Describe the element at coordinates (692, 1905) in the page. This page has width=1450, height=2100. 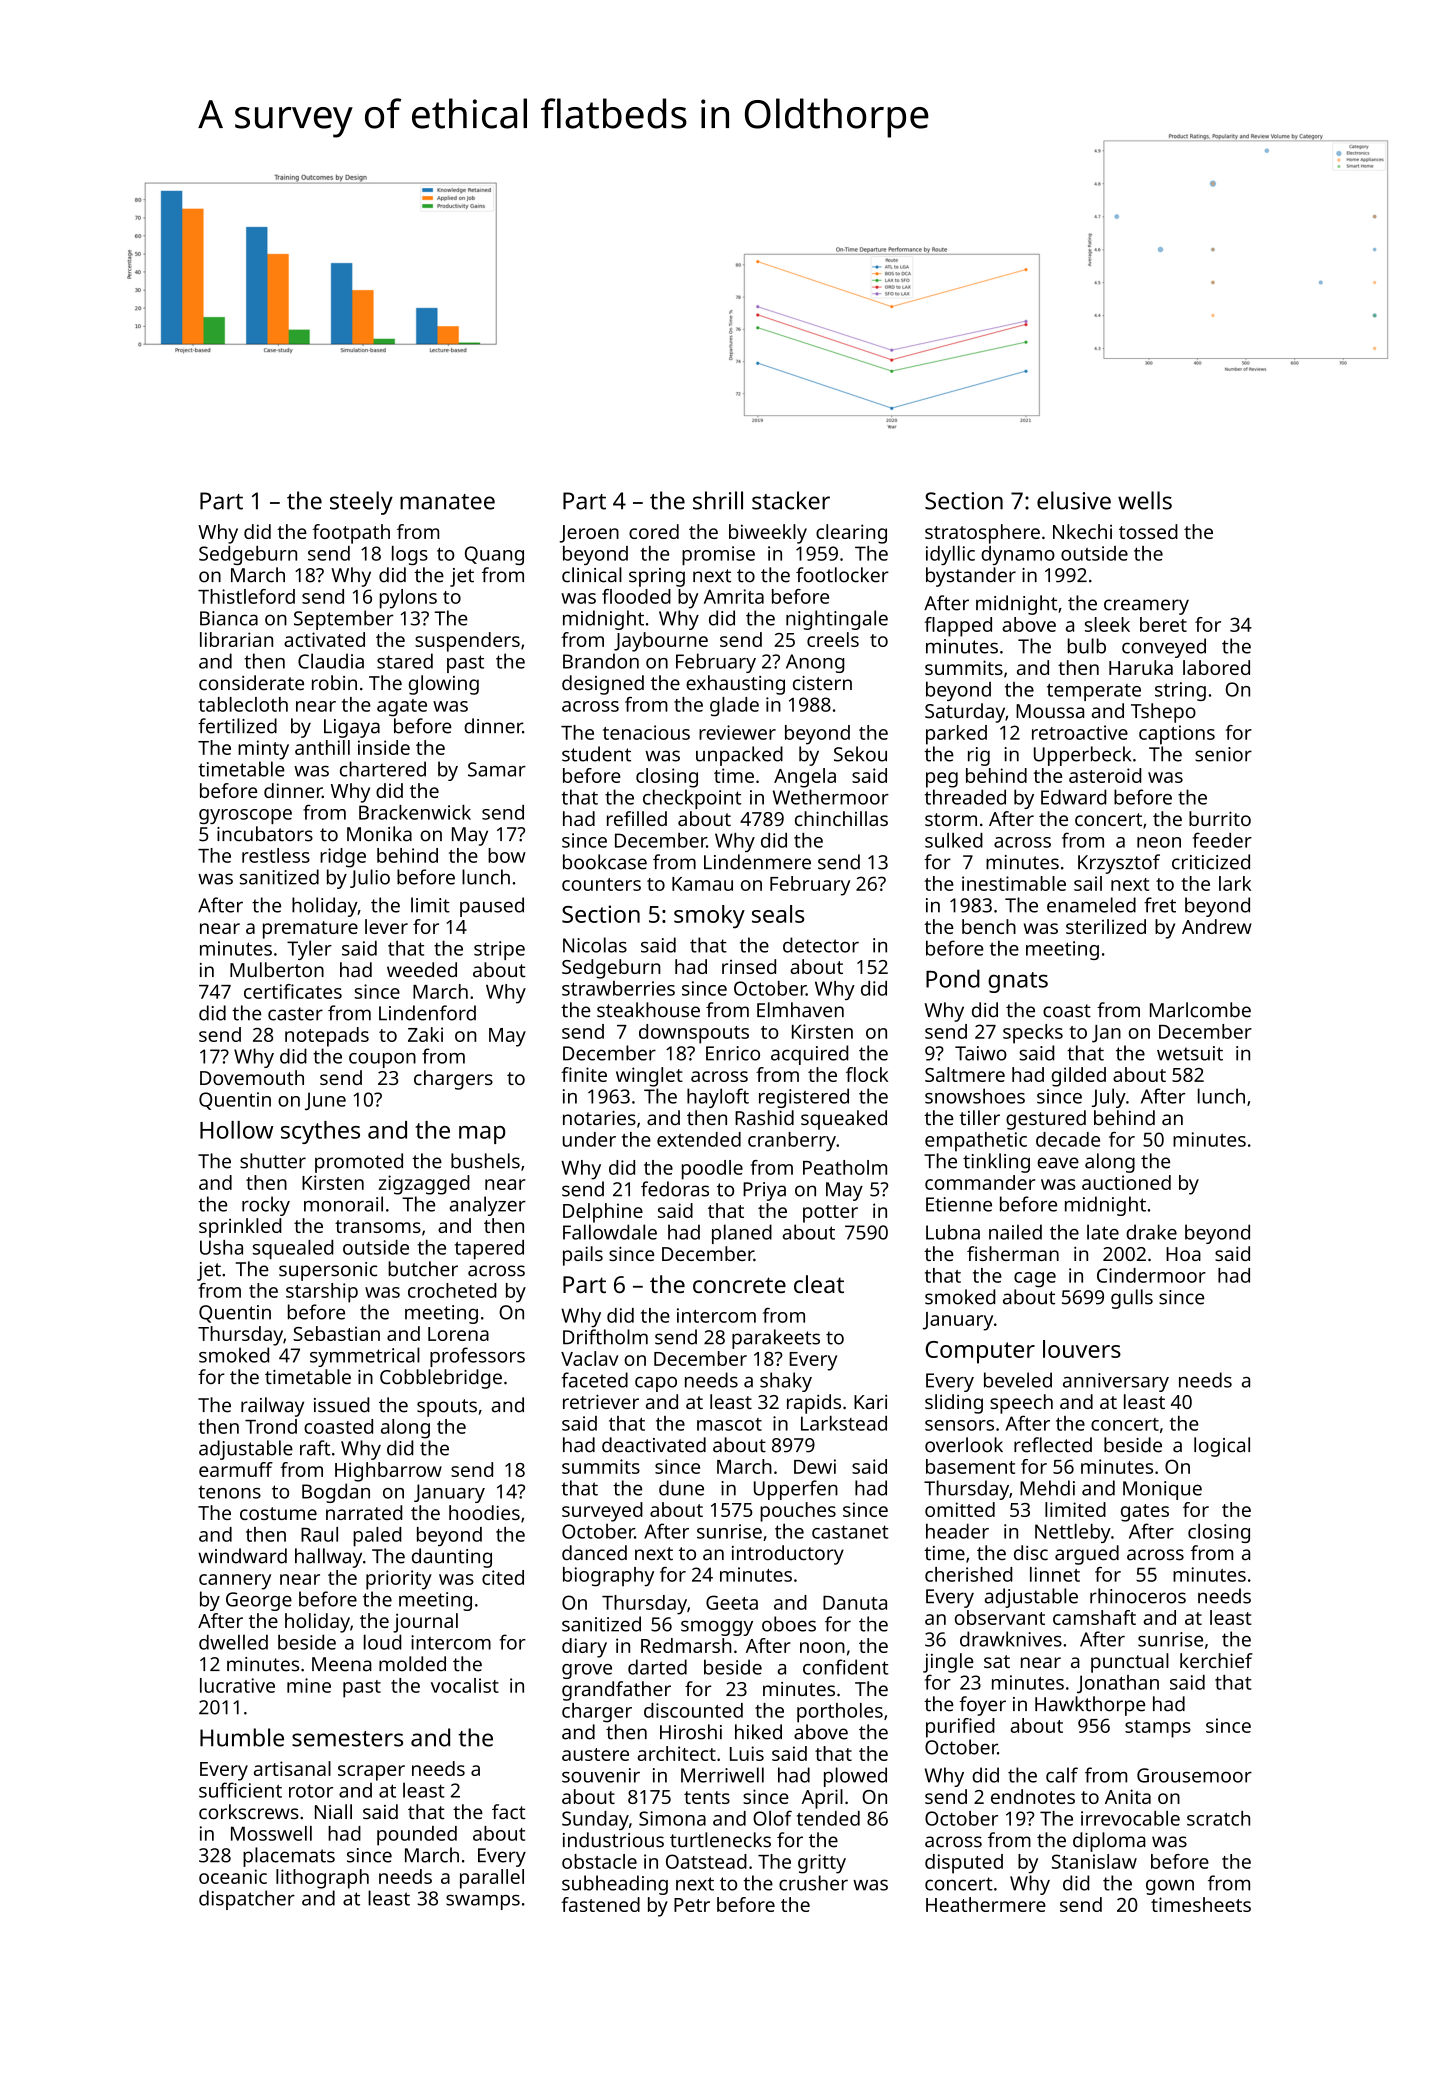
I see `Petr` at that location.
